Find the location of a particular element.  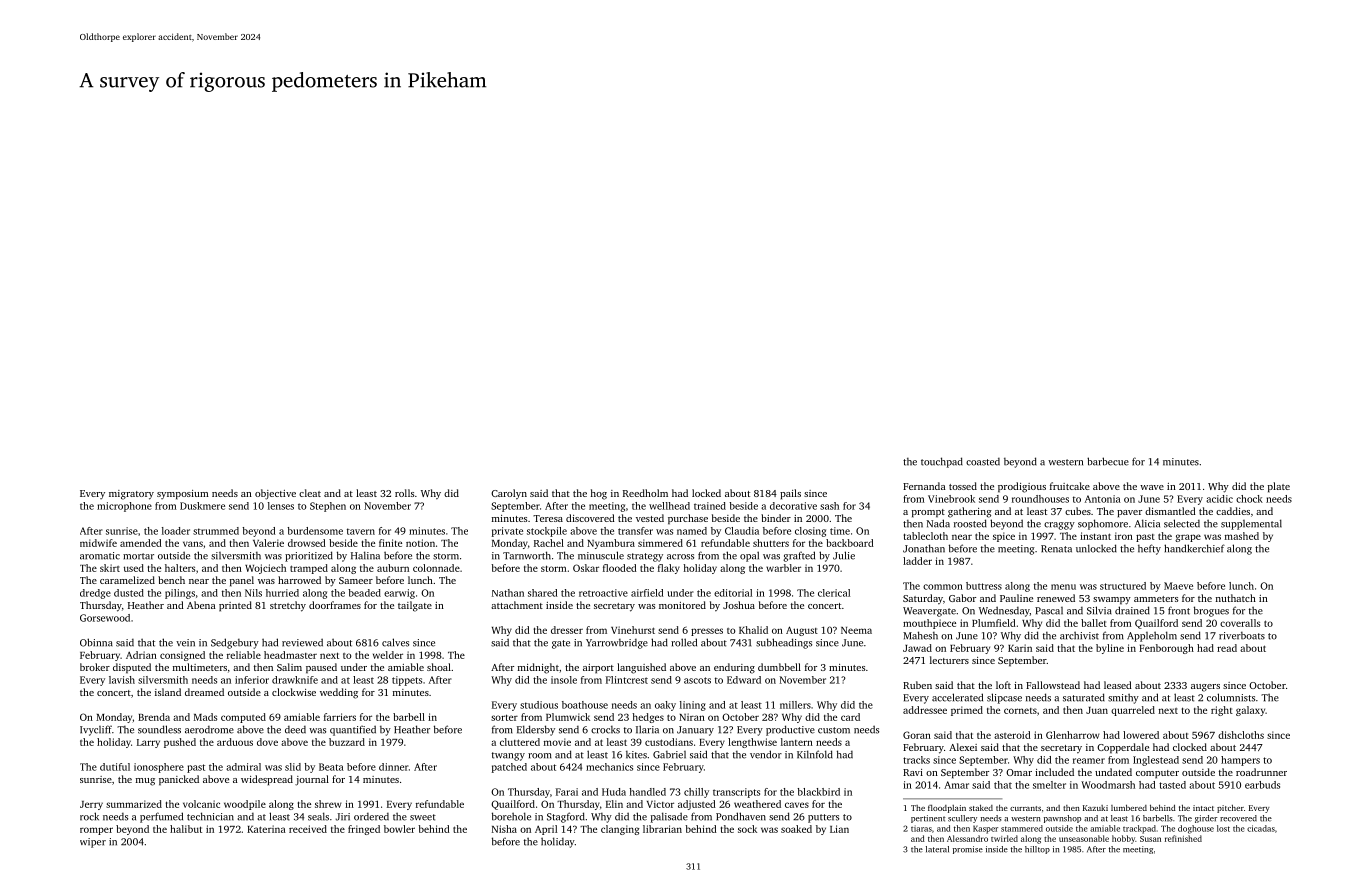

lantern is located at coordinates (797, 742).
